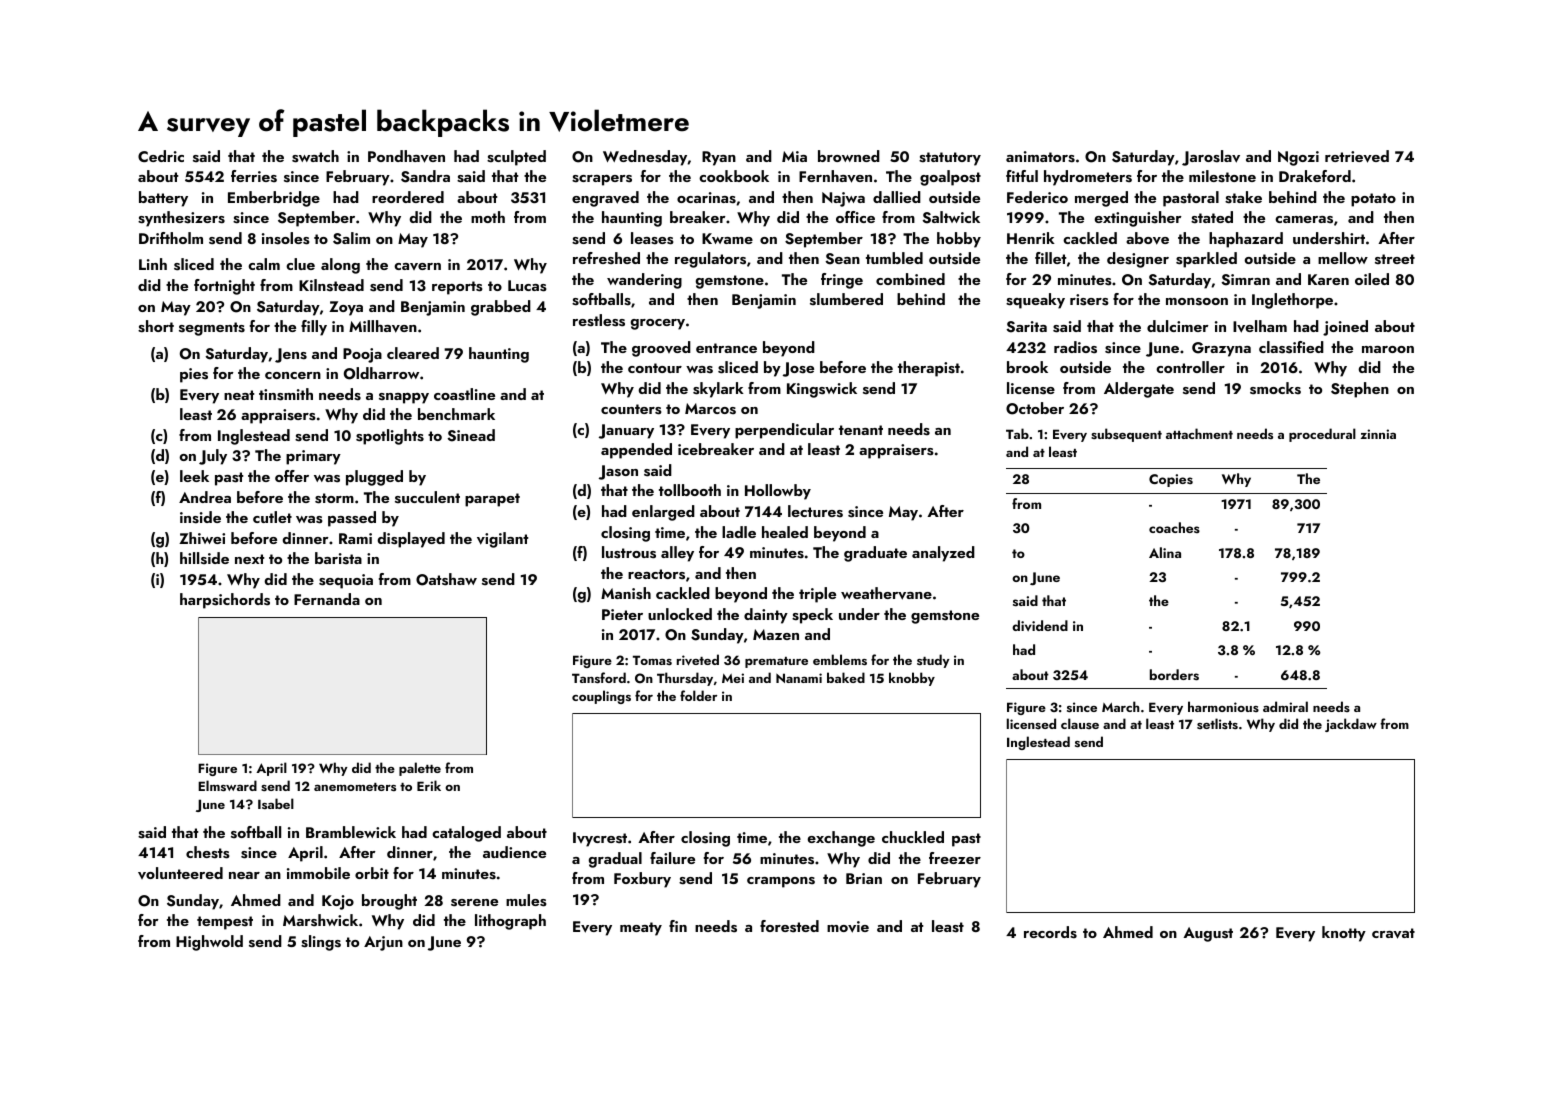  I want to click on scrapers, so click(602, 180).
